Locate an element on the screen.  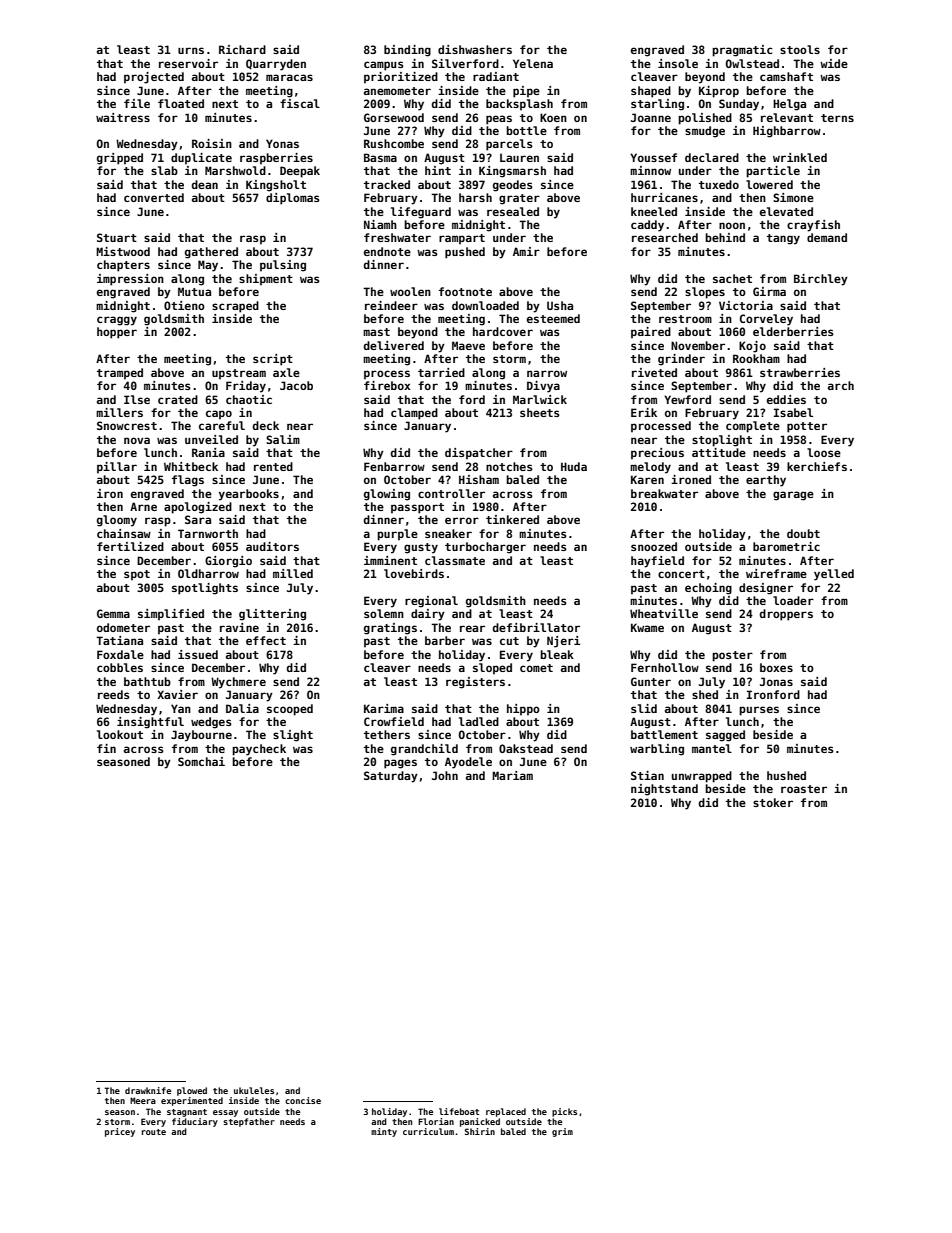
impression is located at coordinates (130, 280).
